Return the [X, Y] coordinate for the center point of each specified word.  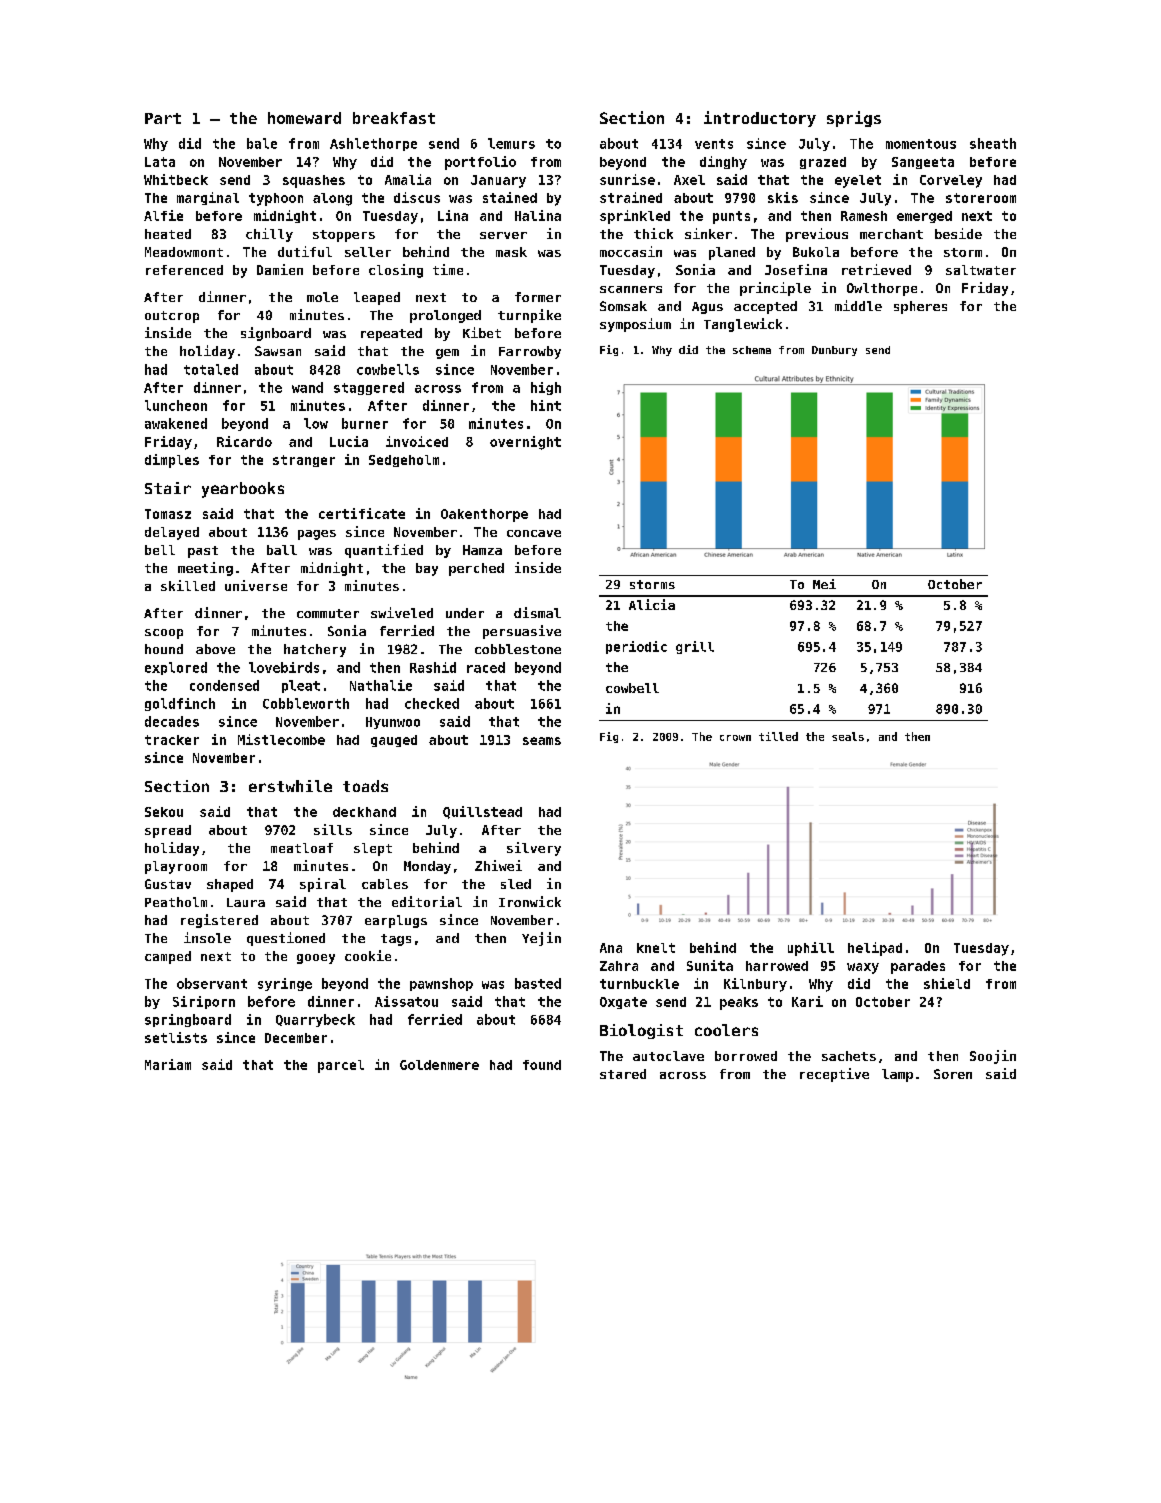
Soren [953, 1074]
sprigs [854, 119]
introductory [760, 119]
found [542, 1065]
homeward [304, 118]
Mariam [168, 1064]
